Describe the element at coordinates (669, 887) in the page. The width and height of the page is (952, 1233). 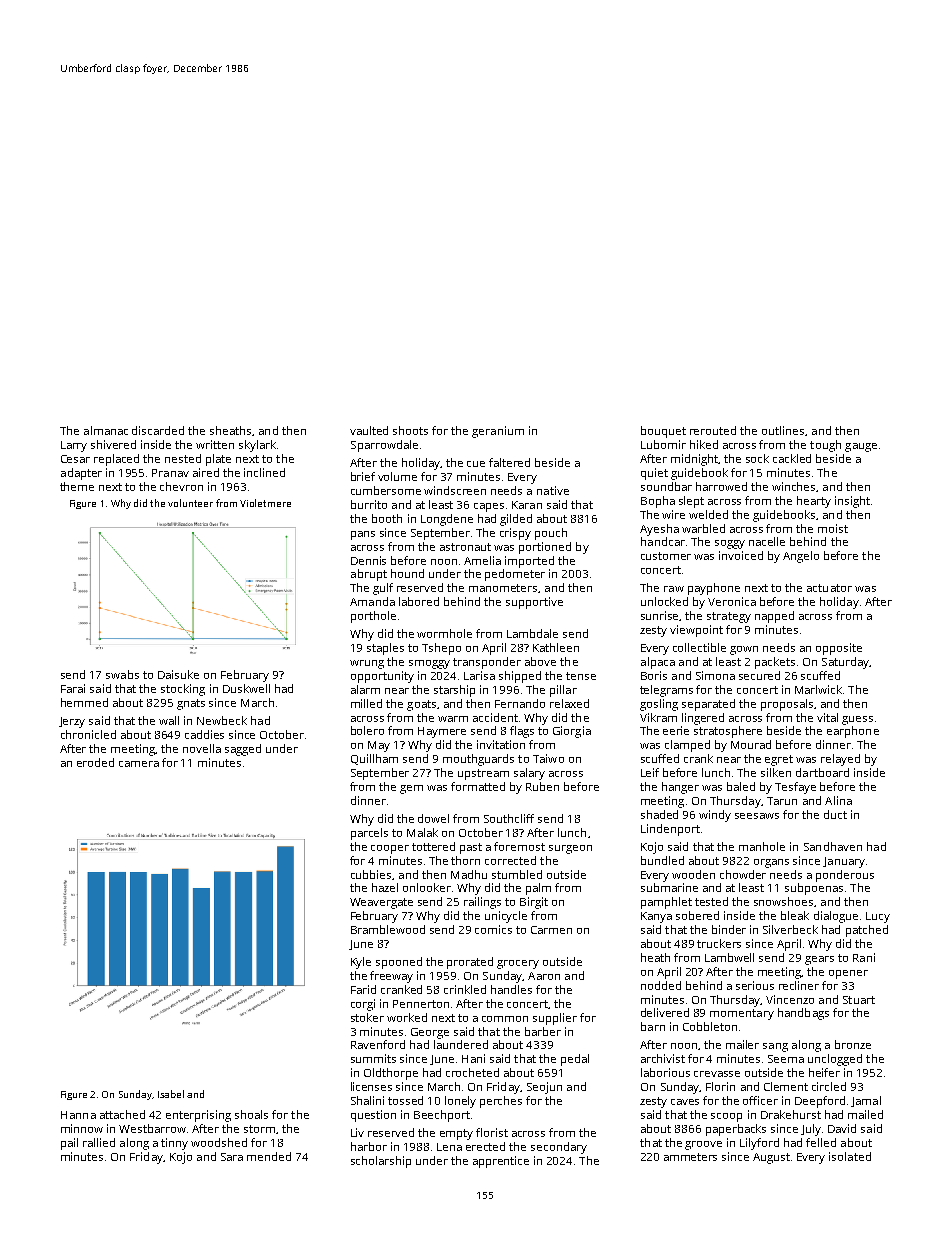
I see `submarine` at that location.
